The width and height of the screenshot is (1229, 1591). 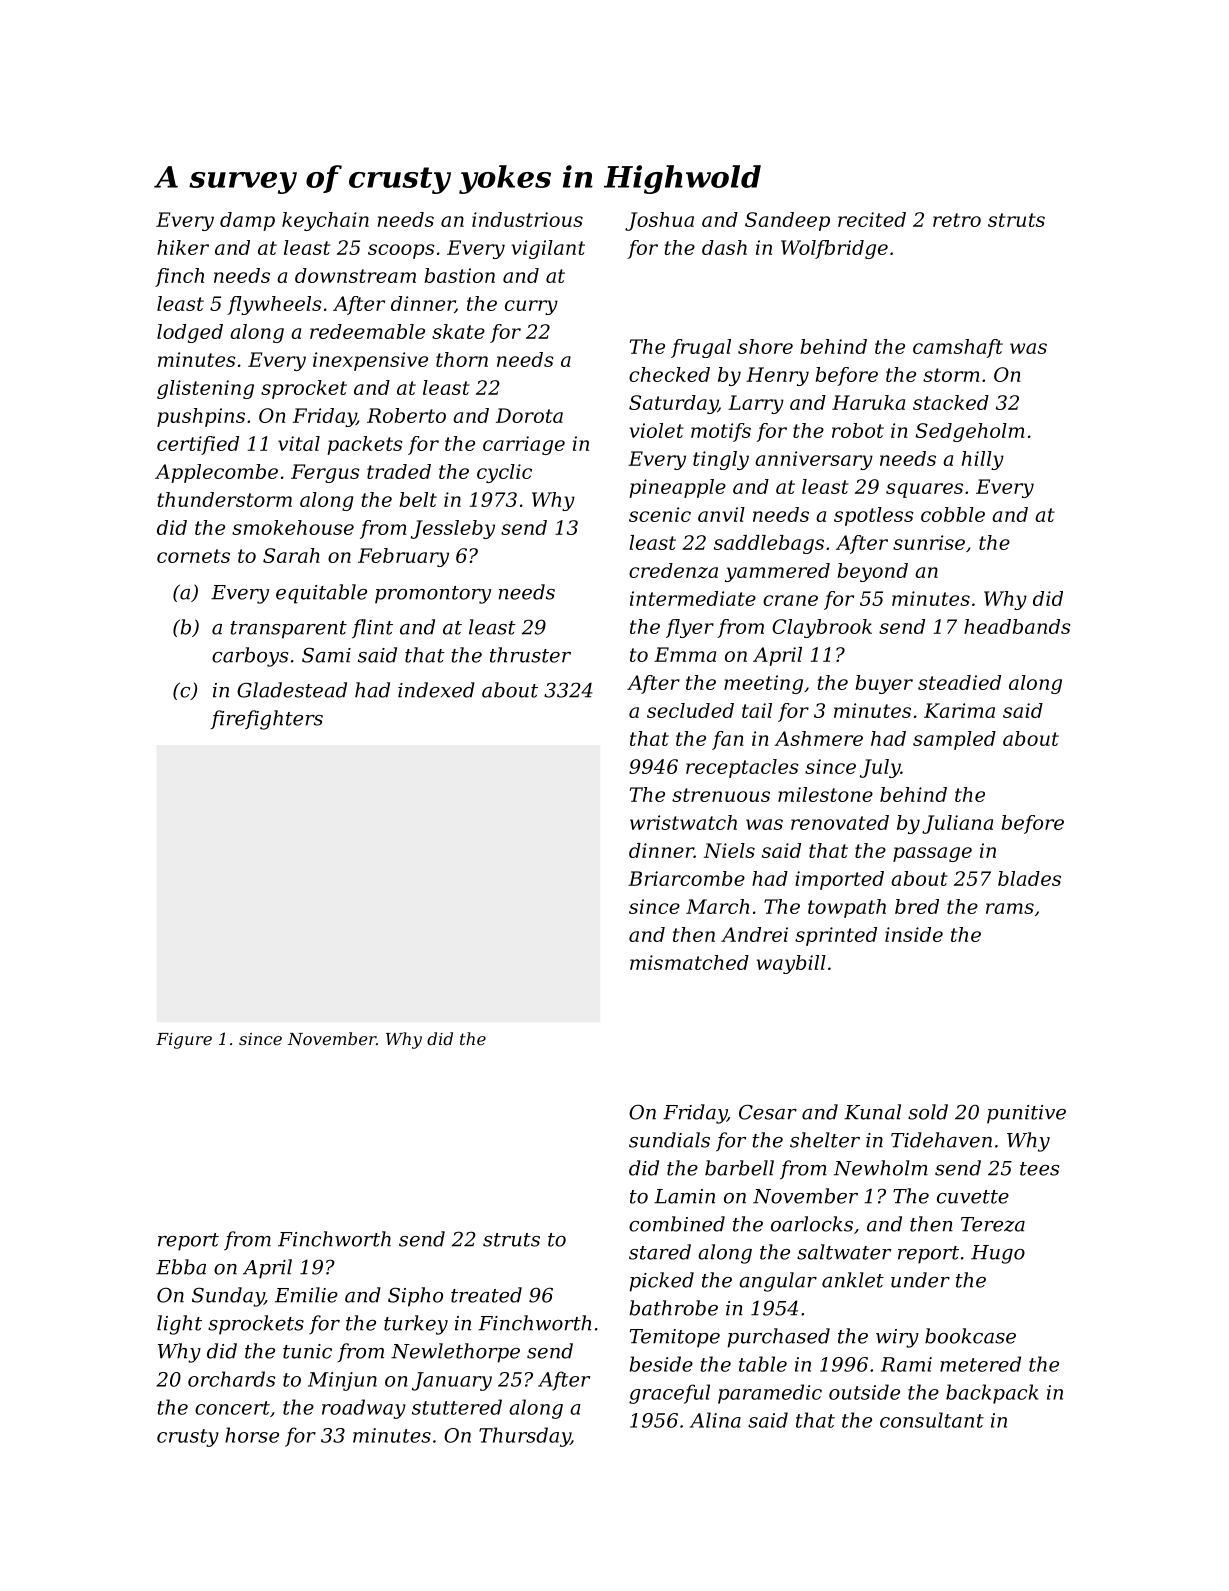 What do you see at coordinates (941, 1140) in the screenshot?
I see `Tidehaven` at bounding box center [941, 1140].
